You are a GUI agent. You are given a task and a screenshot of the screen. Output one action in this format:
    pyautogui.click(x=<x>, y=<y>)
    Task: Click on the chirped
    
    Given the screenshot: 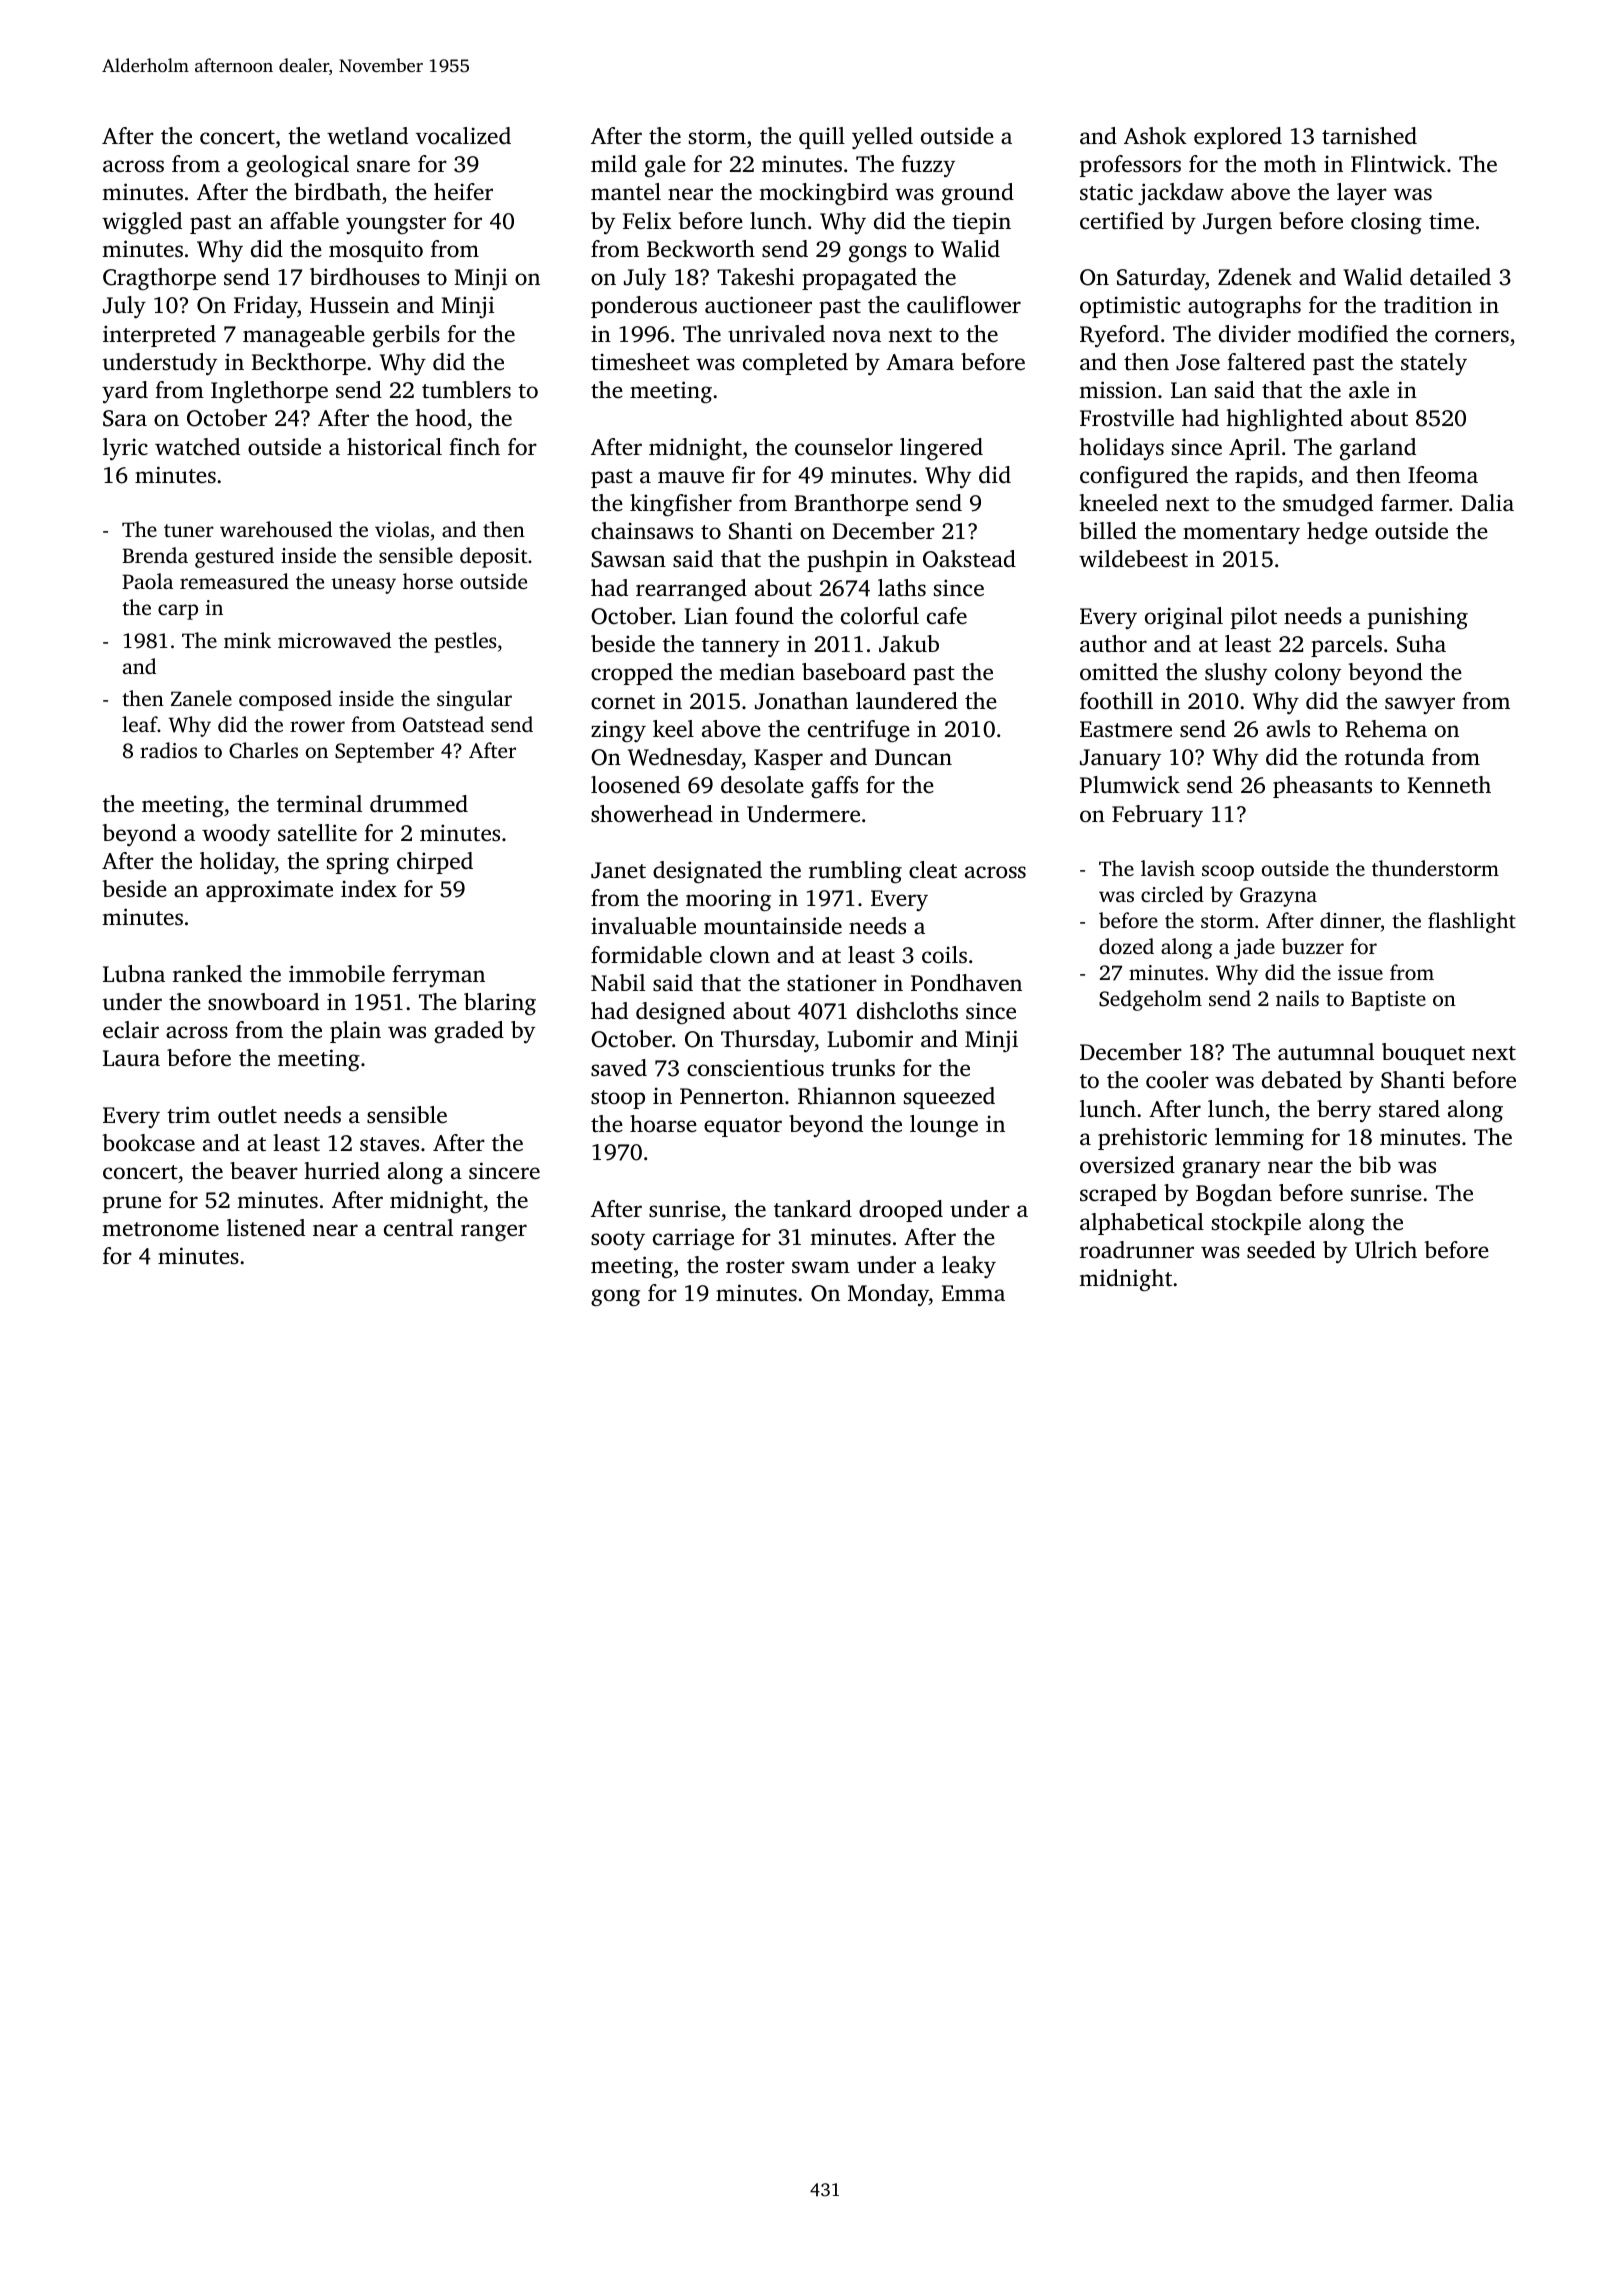 What is the action you would take?
    pyautogui.click(x=435, y=863)
